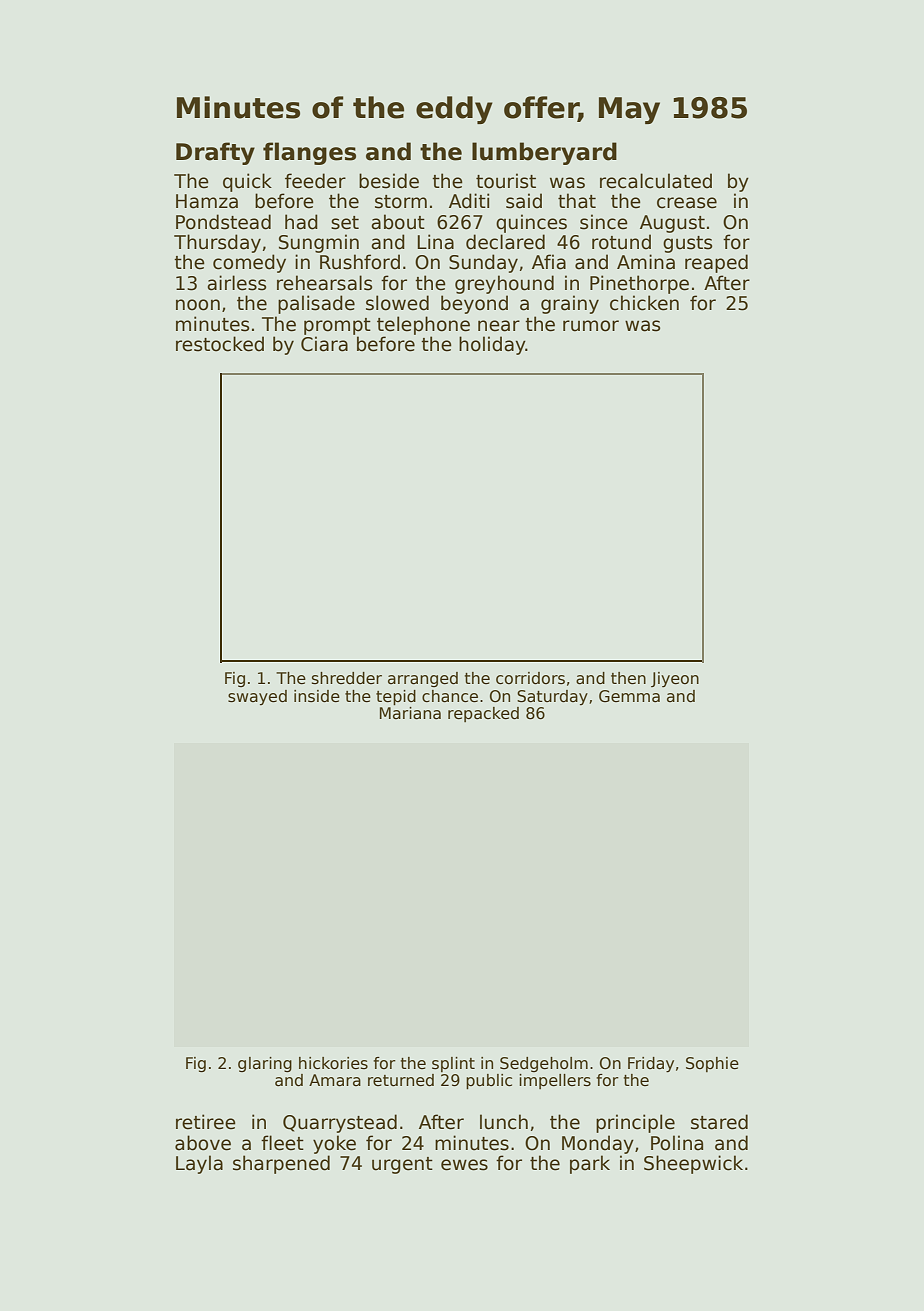 This screenshot has width=924, height=1311. Describe the element at coordinates (716, 263) in the screenshot. I see `reaped` at that location.
